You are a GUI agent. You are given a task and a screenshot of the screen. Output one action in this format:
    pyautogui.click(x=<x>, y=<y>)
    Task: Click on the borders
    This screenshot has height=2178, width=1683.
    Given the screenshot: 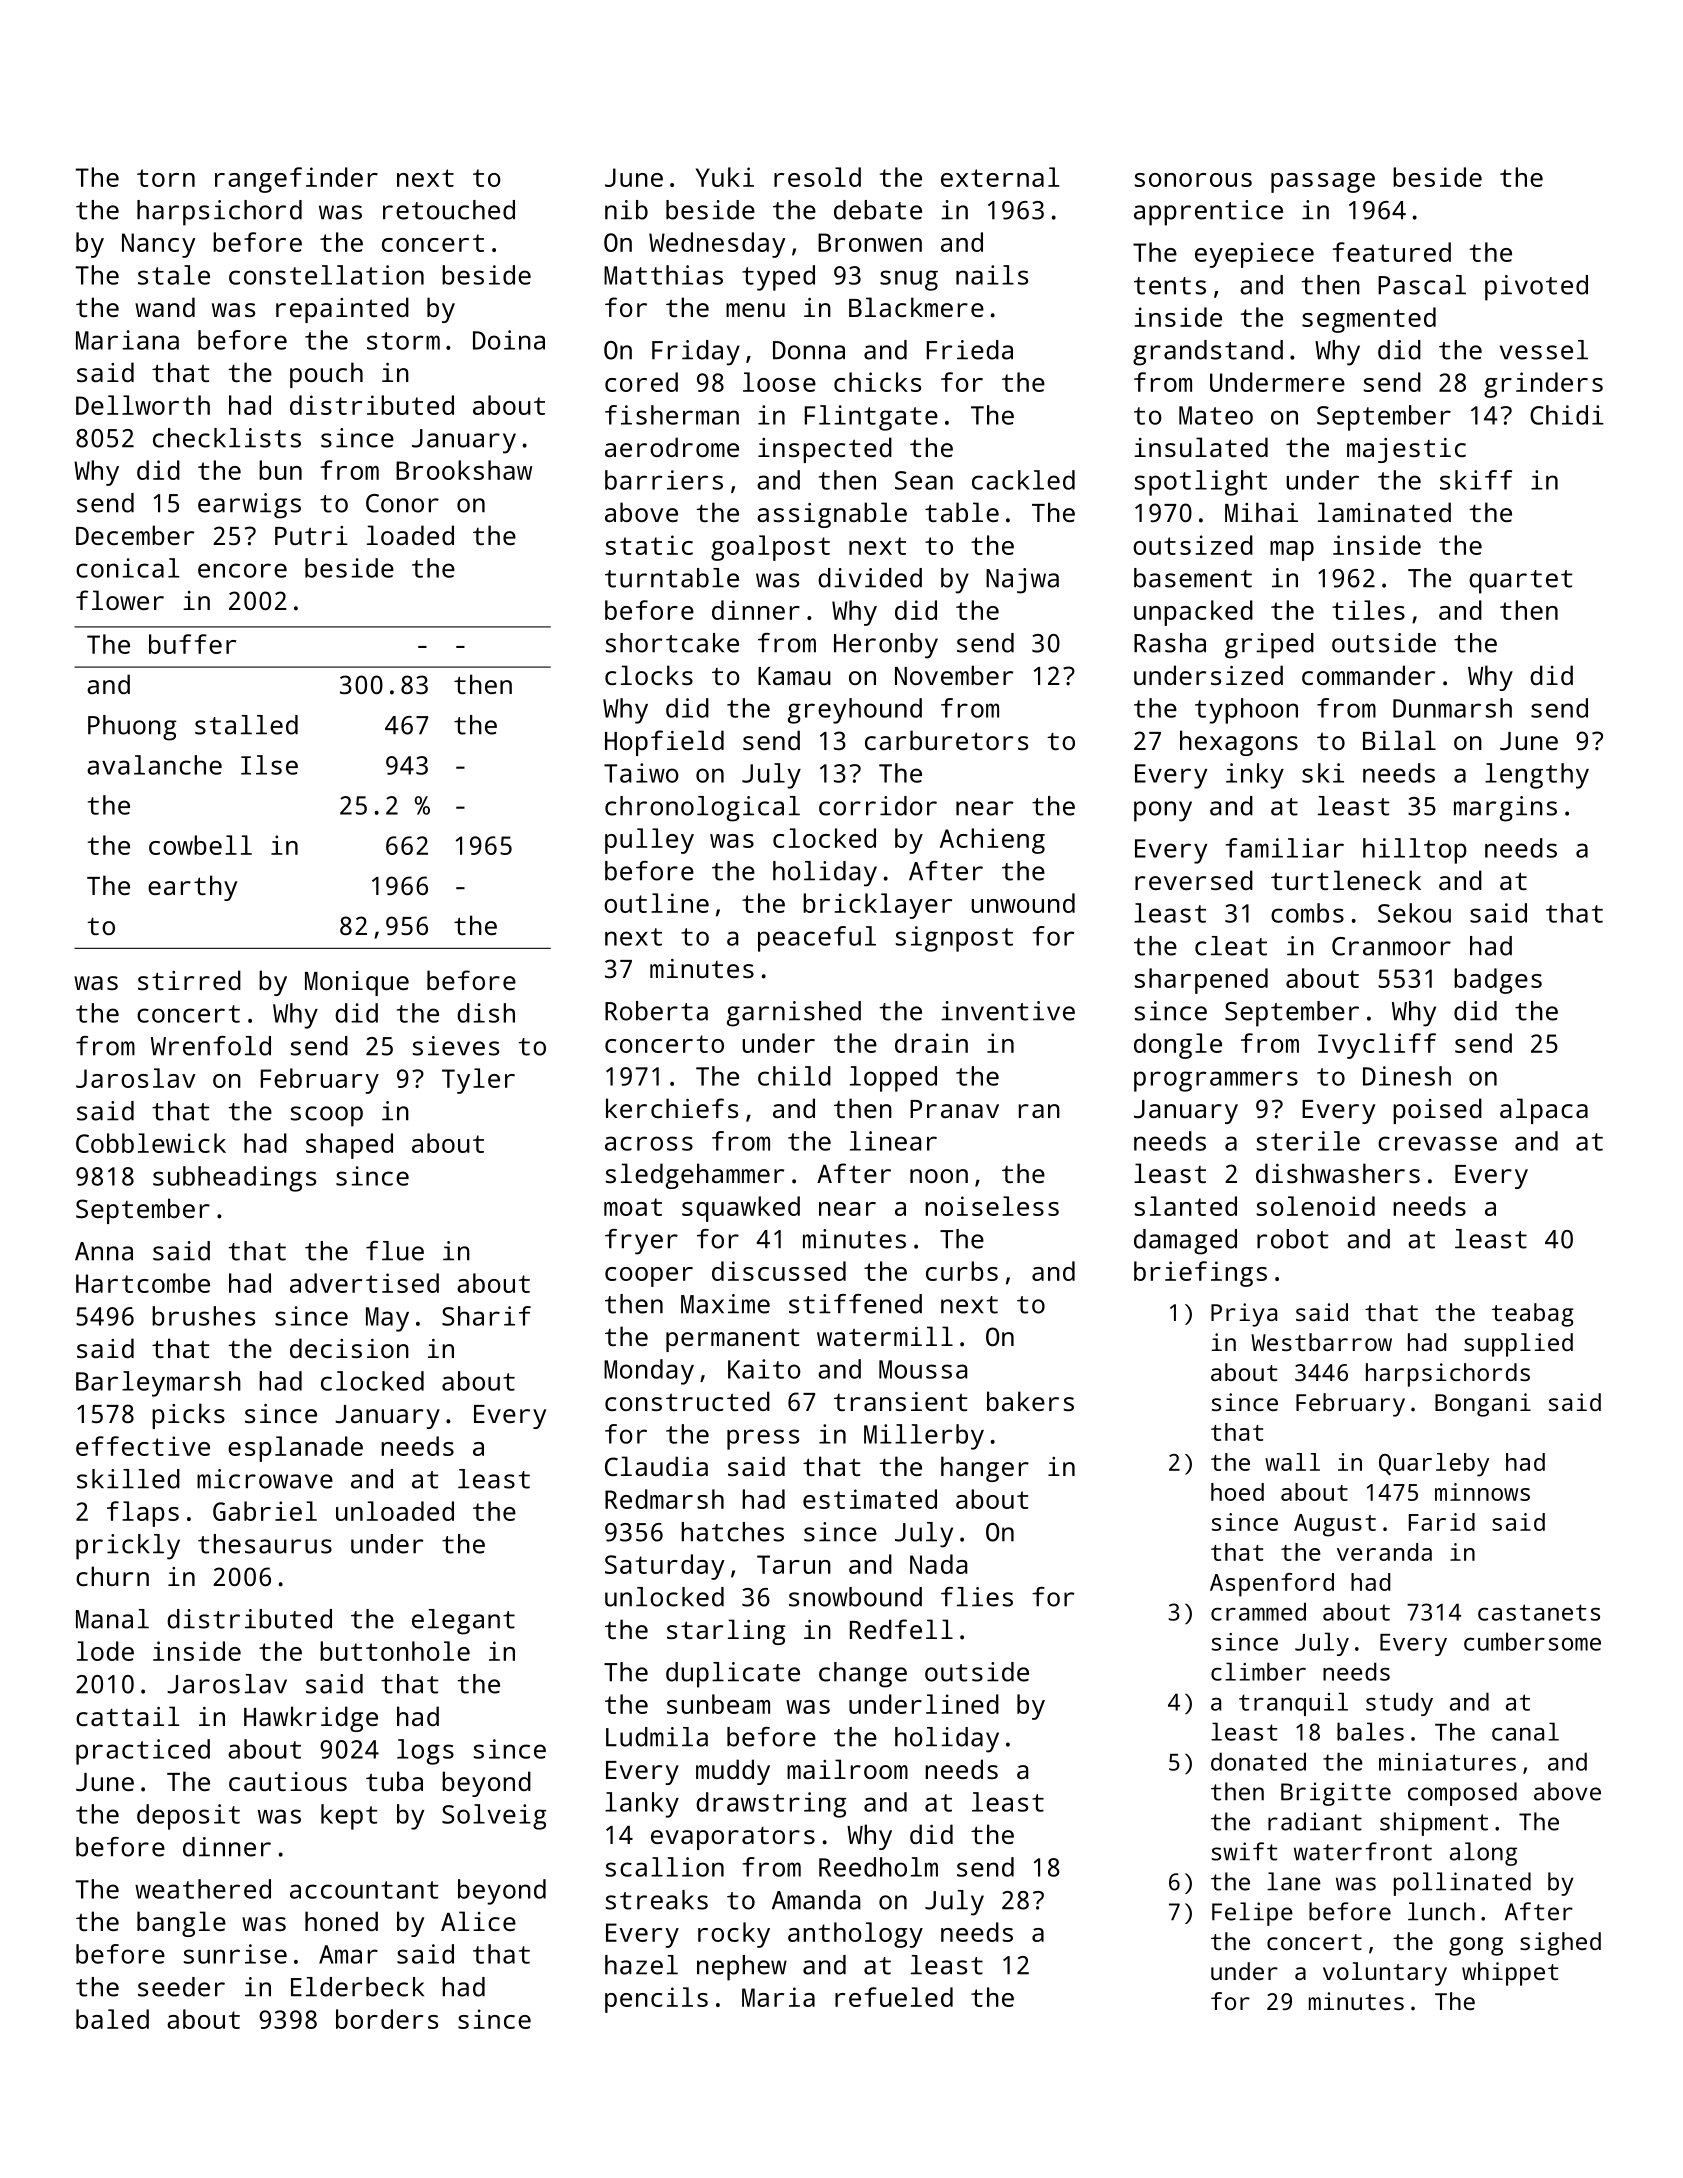 What is the action you would take?
    pyautogui.click(x=387, y=2019)
